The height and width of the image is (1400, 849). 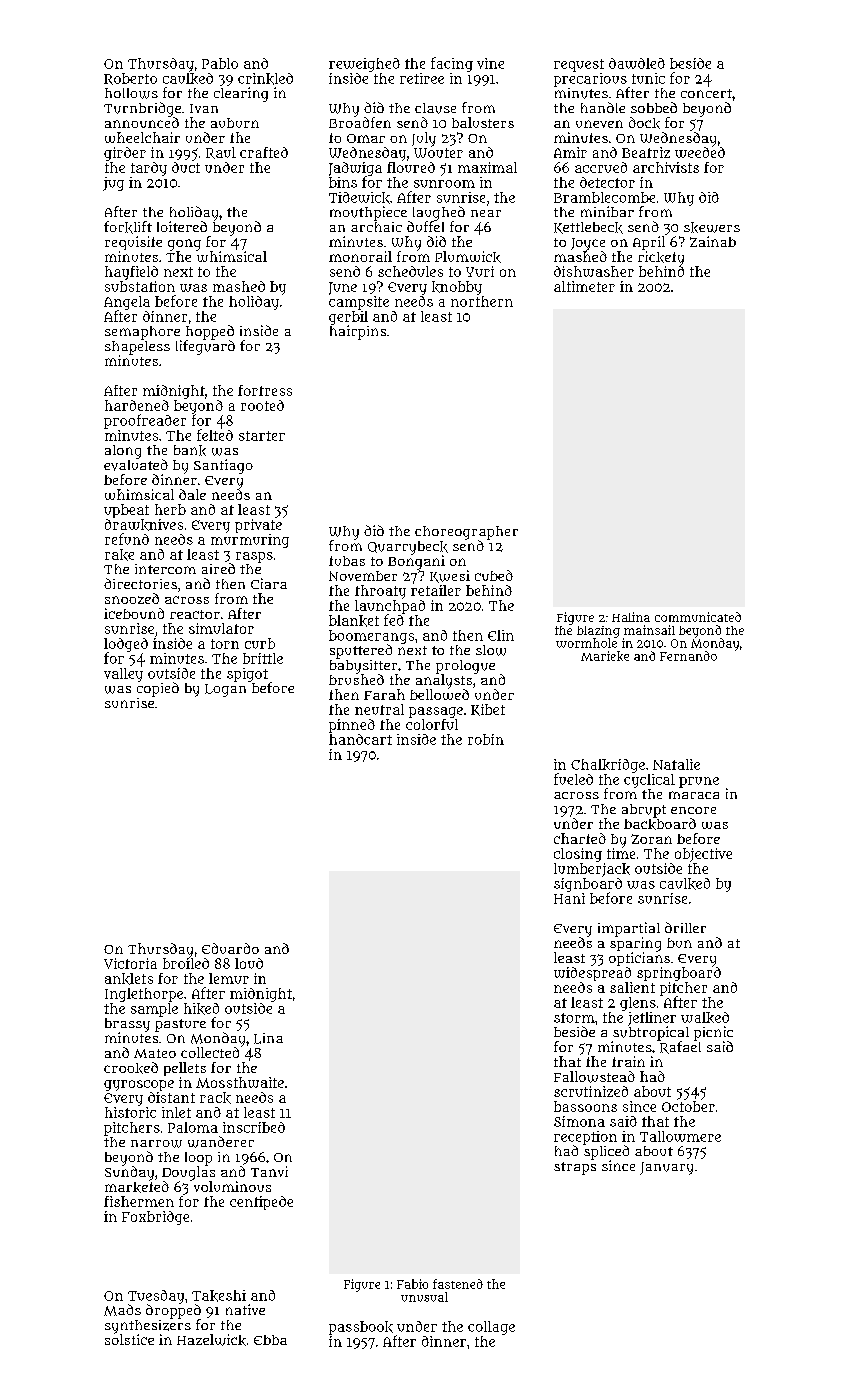 What do you see at coordinates (713, 241) in the image?
I see `Zainab` at bounding box center [713, 241].
